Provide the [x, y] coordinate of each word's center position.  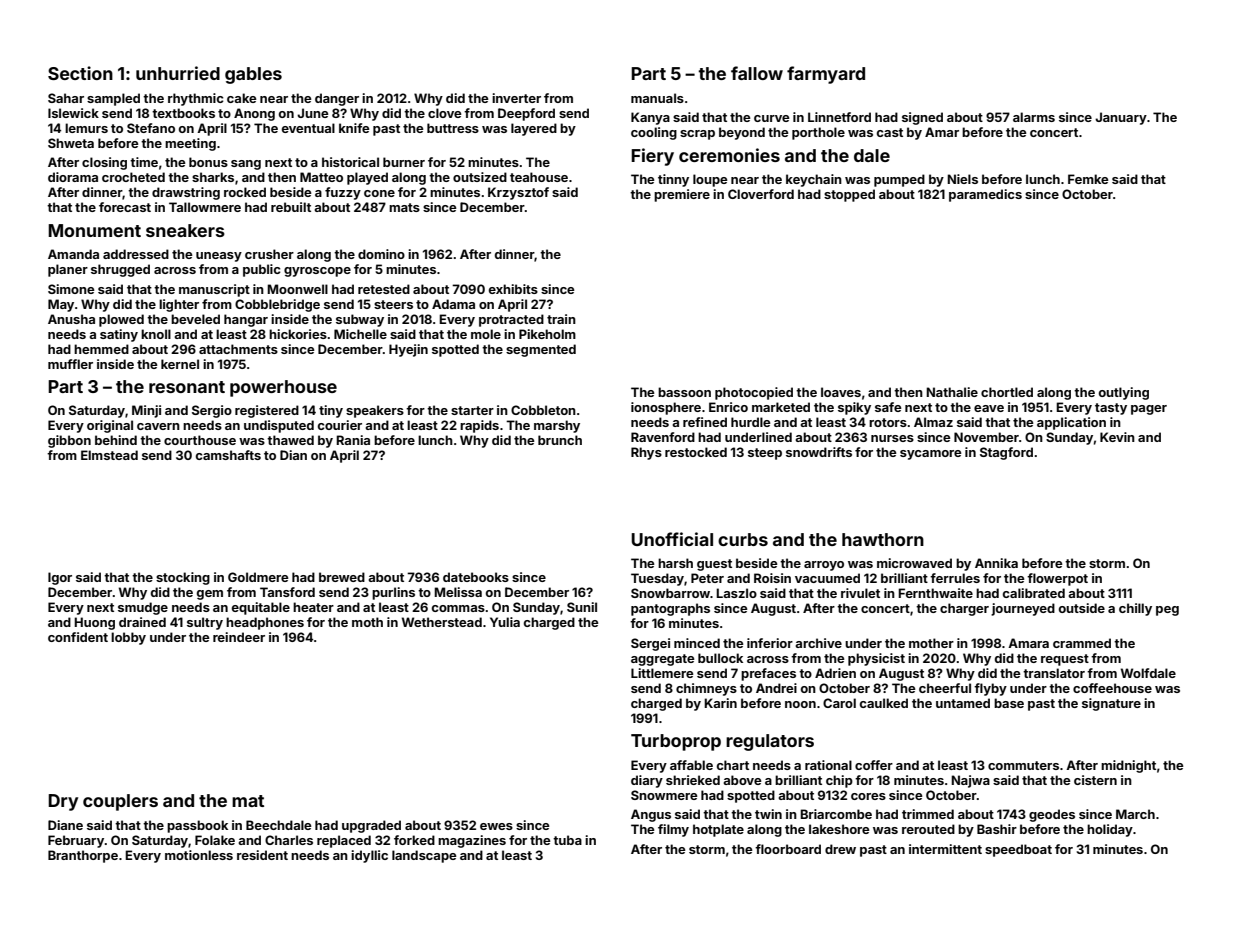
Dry [63, 802]
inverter [516, 98]
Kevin [1117, 437]
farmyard [826, 75]
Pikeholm [547, 334]
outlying [1124, 393]
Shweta [71, 143]
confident [78, 637]
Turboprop [676, 742]
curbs [743, 539]
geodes [1052, 815]
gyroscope [317, 272]
